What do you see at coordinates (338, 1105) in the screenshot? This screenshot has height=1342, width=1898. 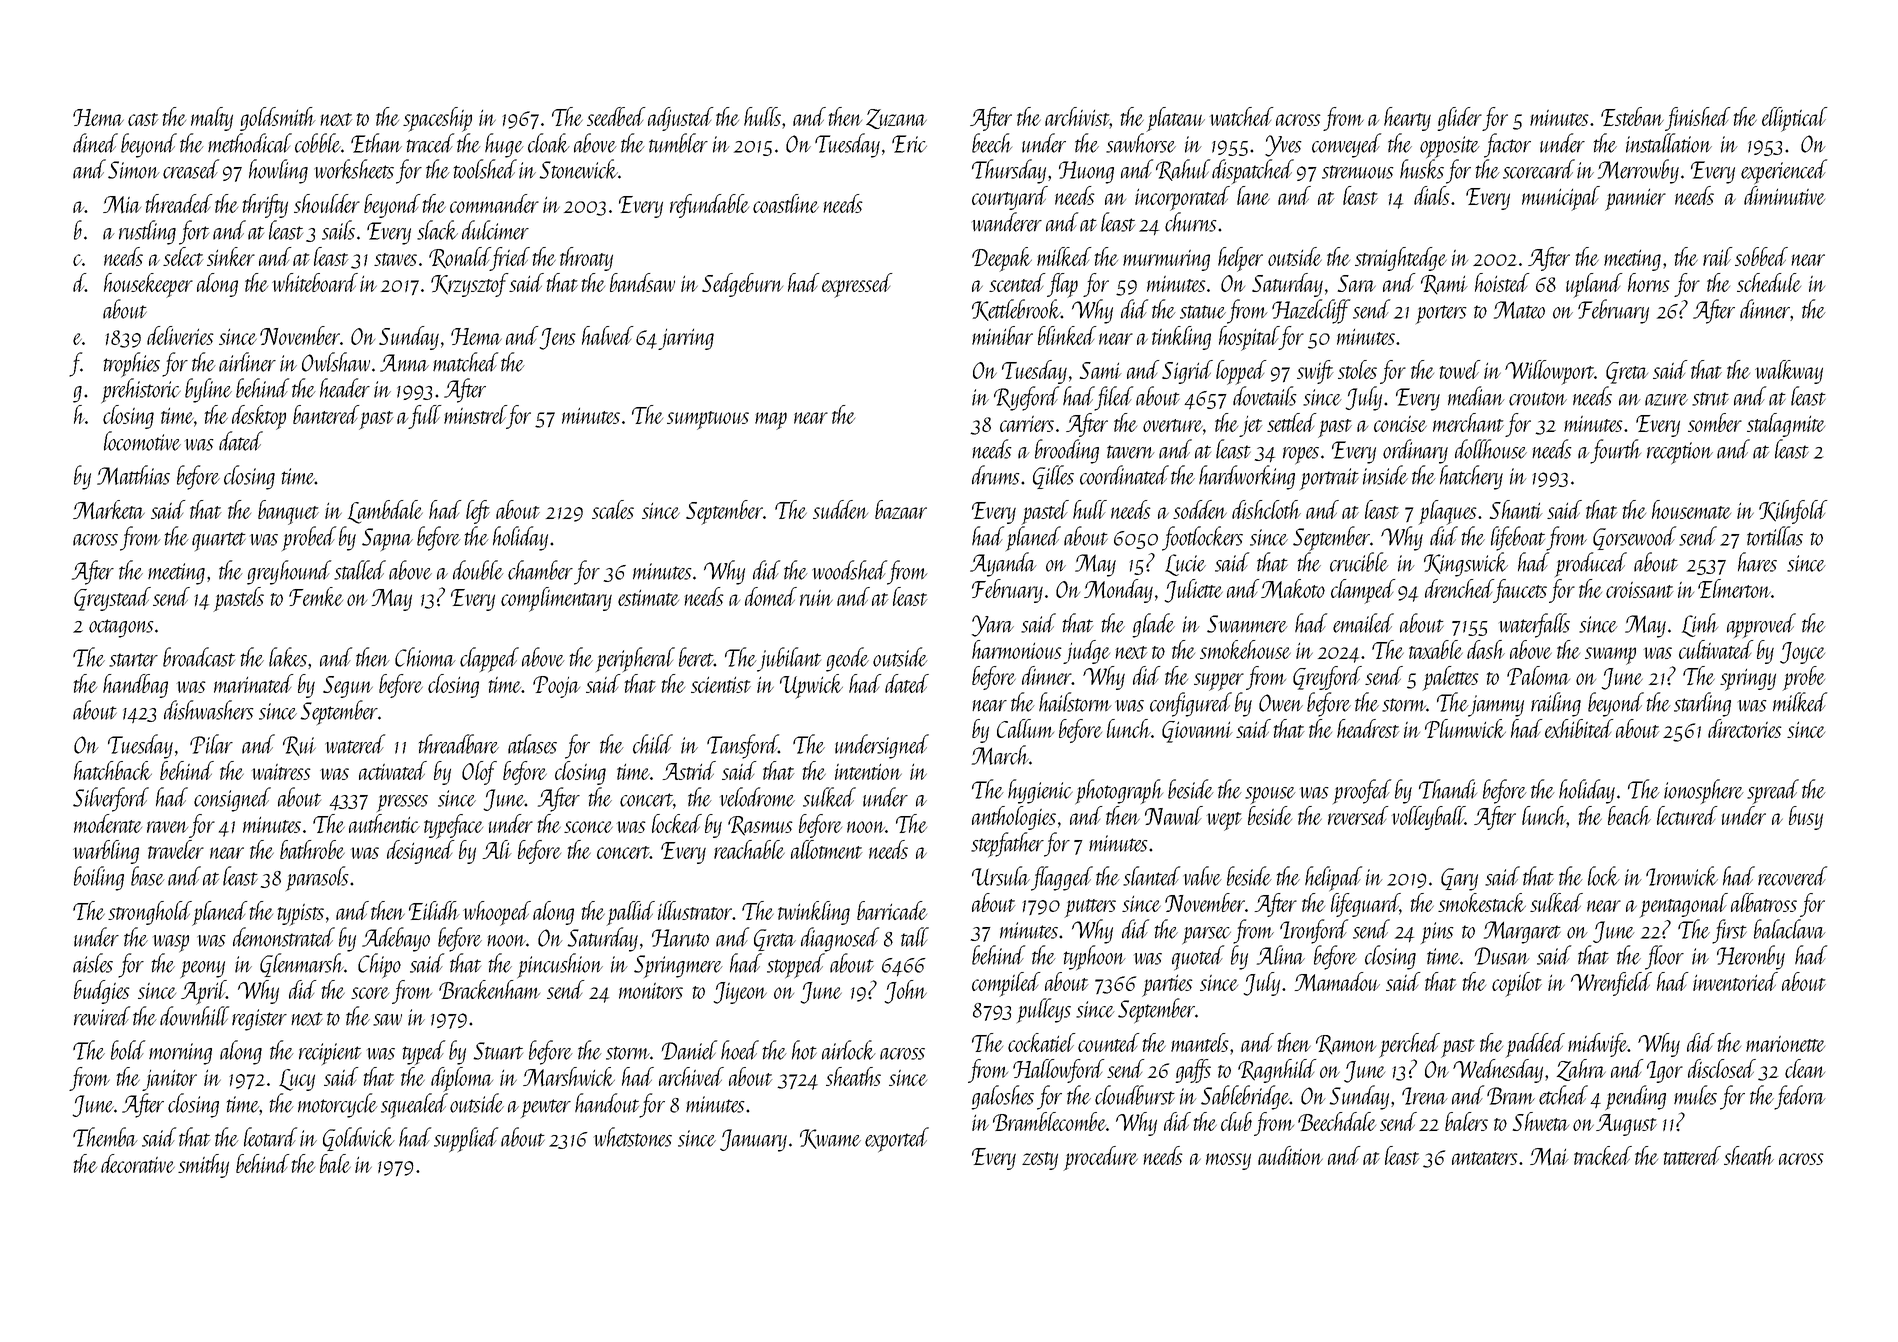 I see `motorcycle` at bounding box center [338, 1105].
